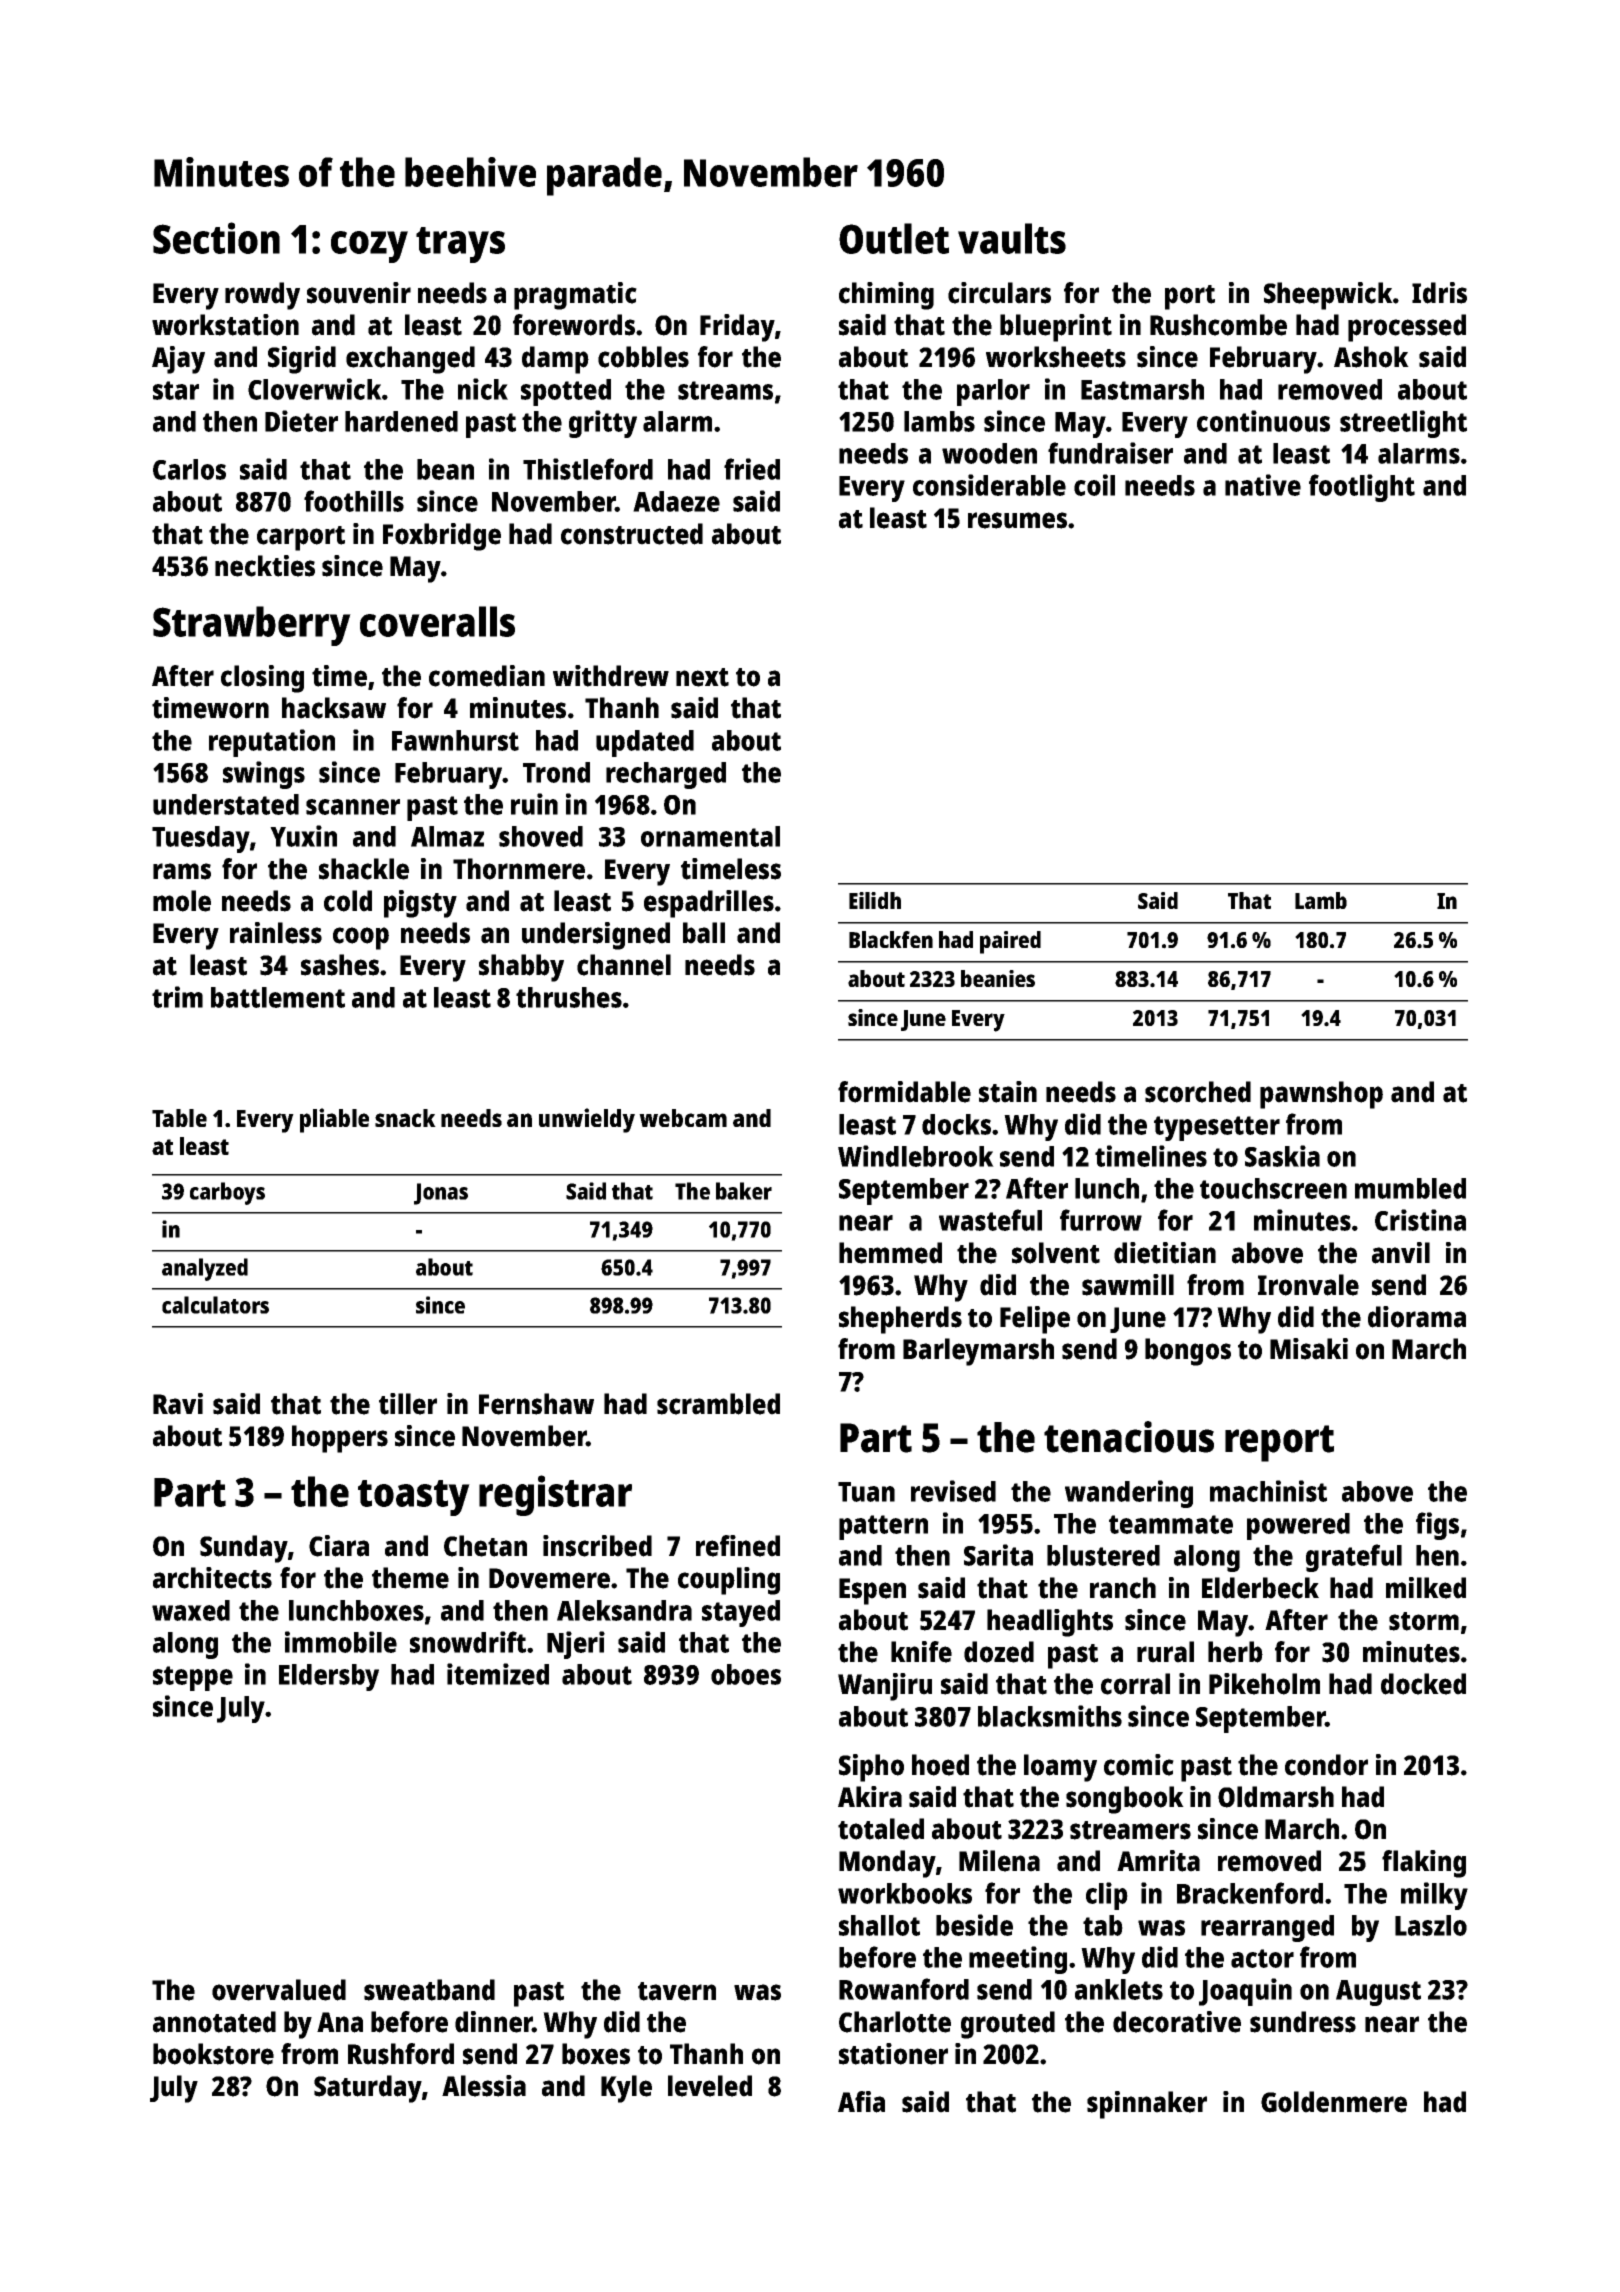 This screenshot has height=2292, width=1620. I want to click on rams, so click(182, 871).
